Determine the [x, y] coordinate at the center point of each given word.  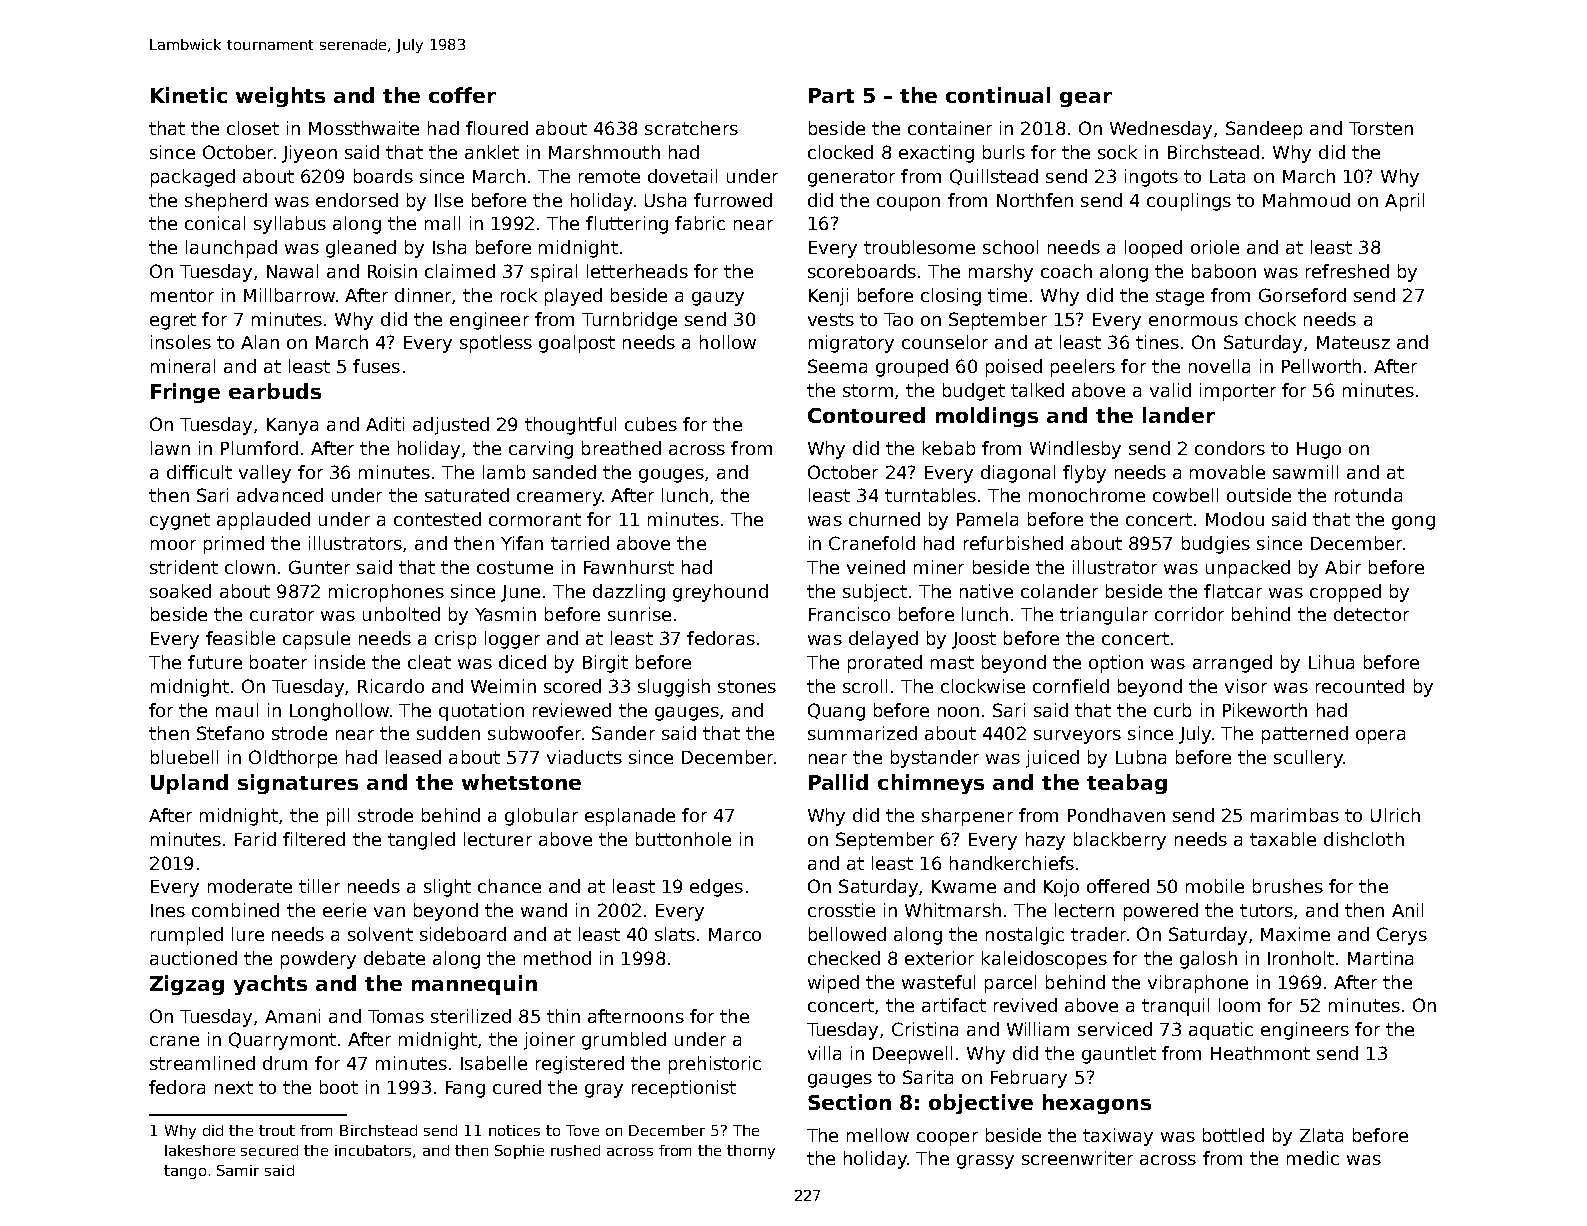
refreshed [1347, 271]
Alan [260, 342]
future [215, 662]
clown [250, 567]
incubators [373, 1150]
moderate [250, 886]
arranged [1232, 664]
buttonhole [683, 839]
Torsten [1381, 128]
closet [253, 128]
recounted [1360, 686]
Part [831, 95]
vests [831, 319]
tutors [1266, 910]
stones [747, 686]
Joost [974, 640]
